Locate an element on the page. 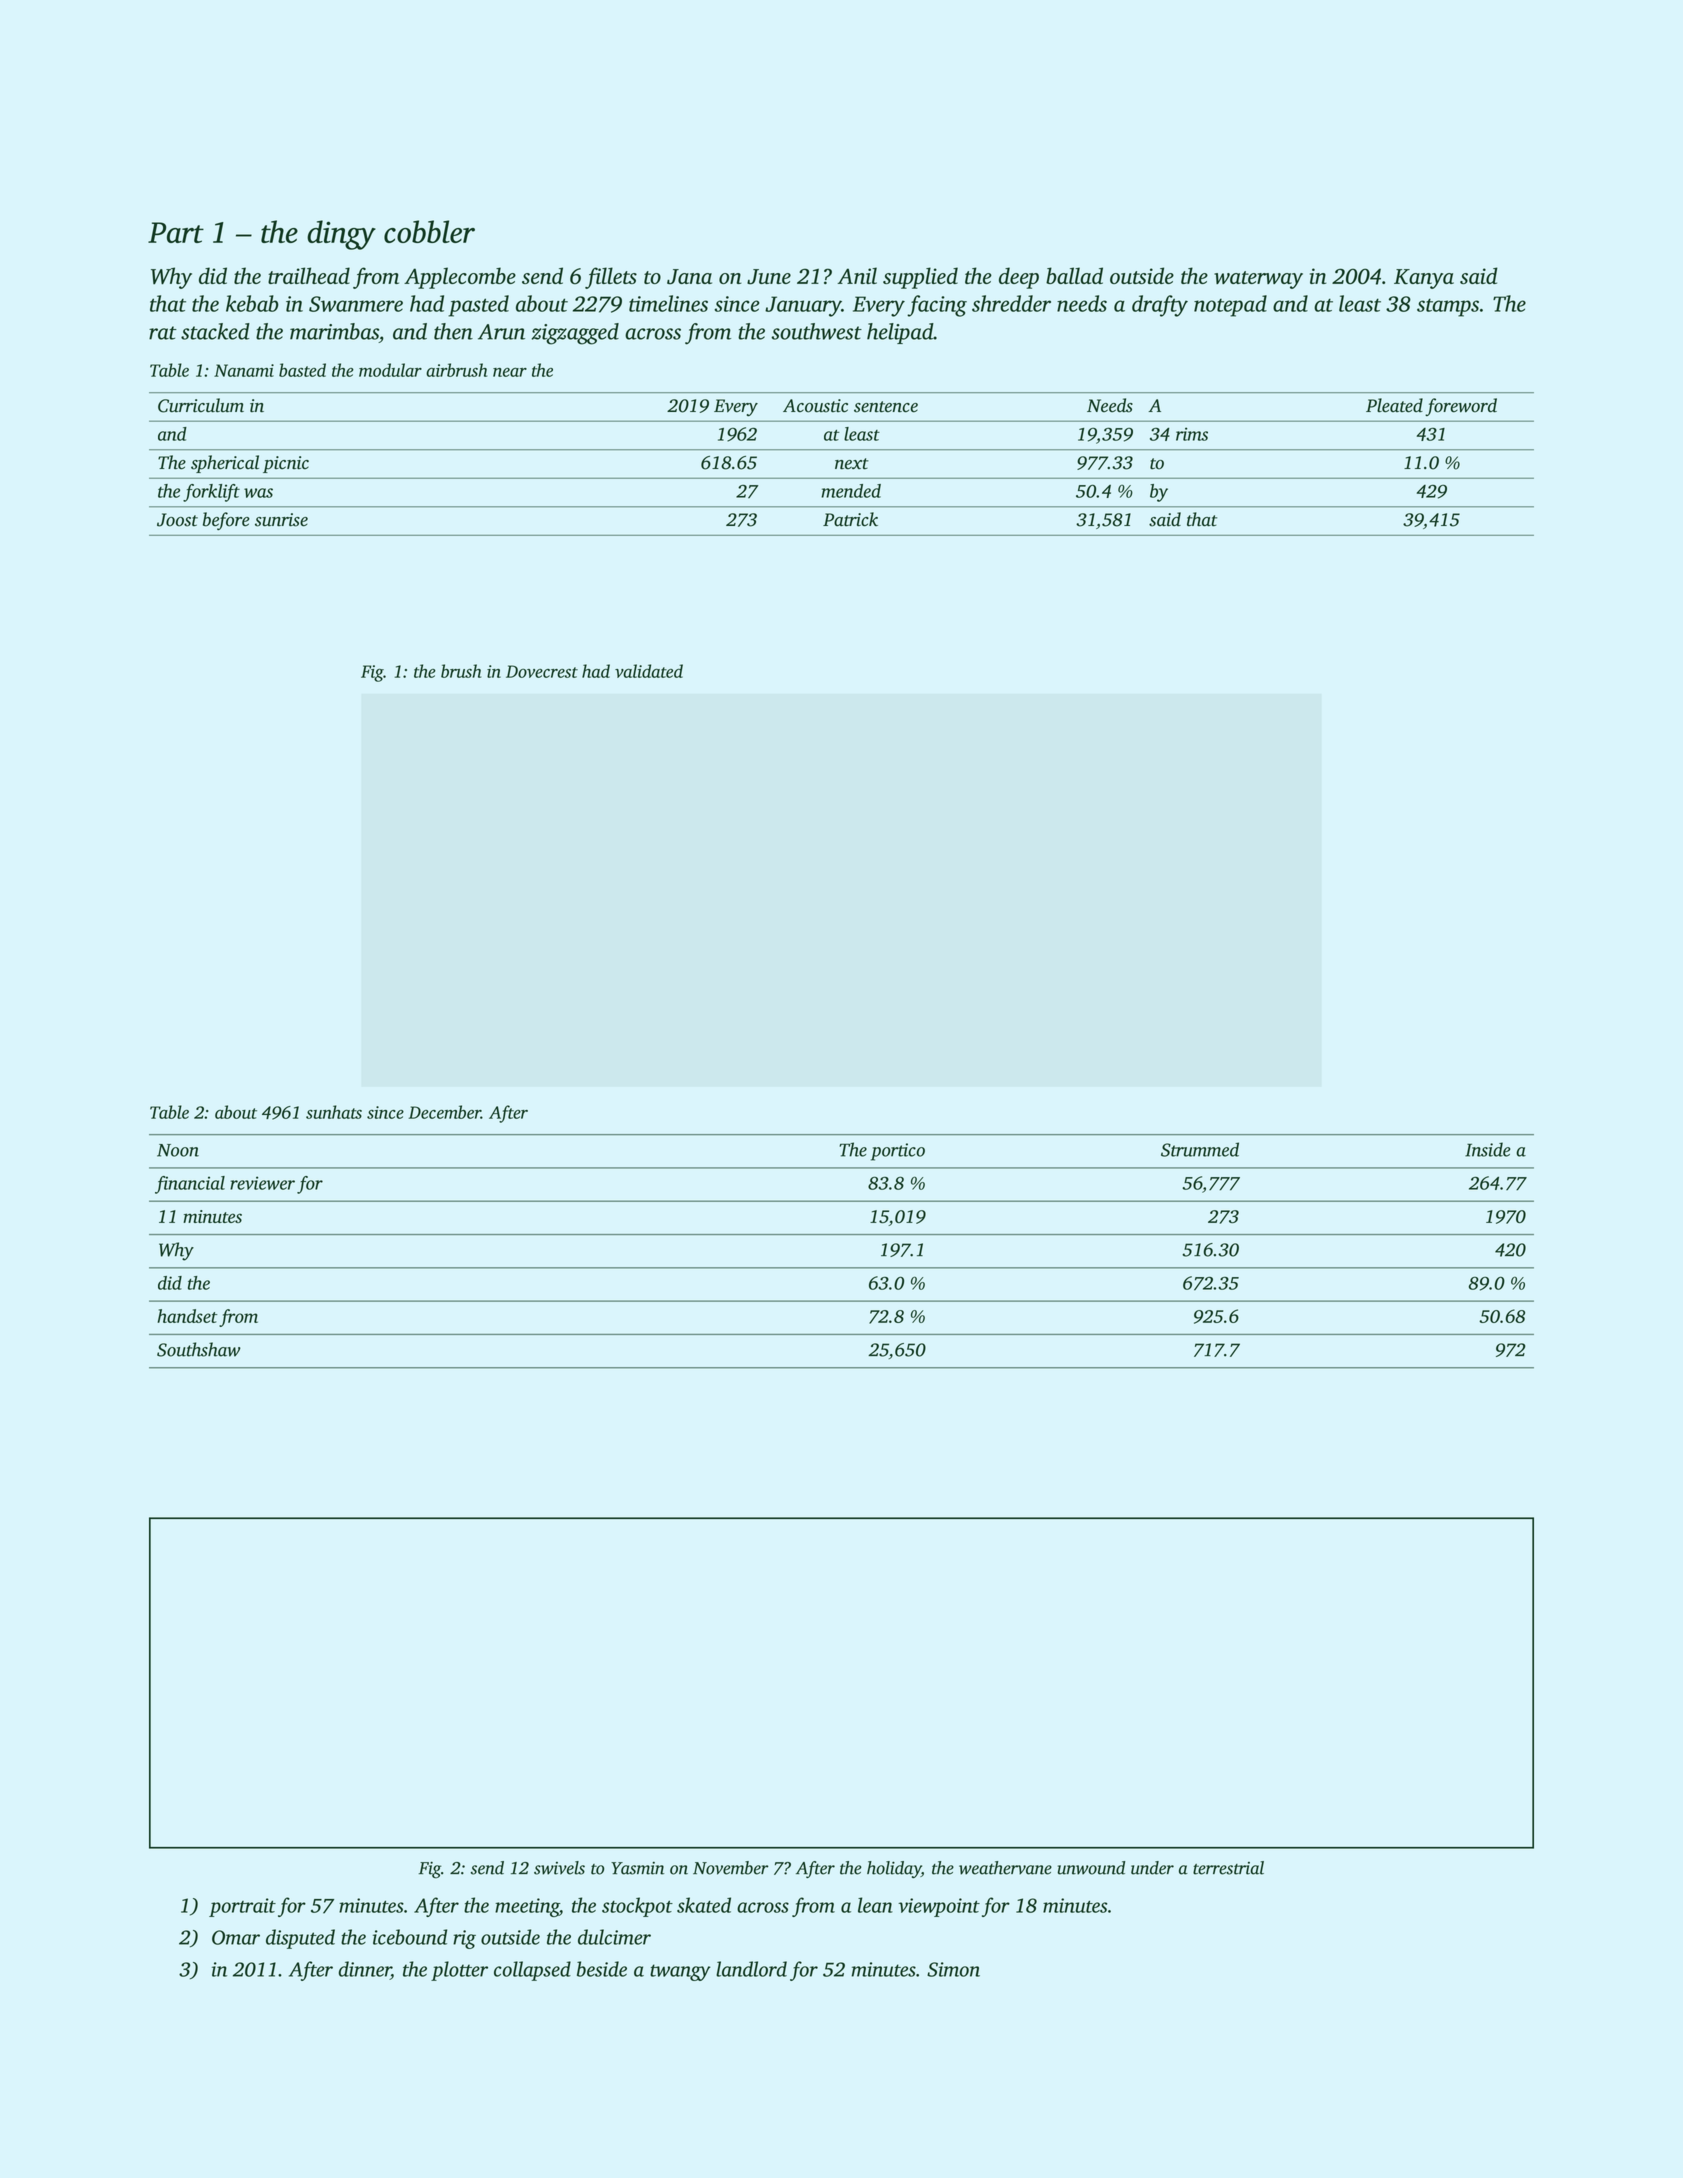 This page has height=2178, width=1683. Simon is located at coordinates (953, 1969).
